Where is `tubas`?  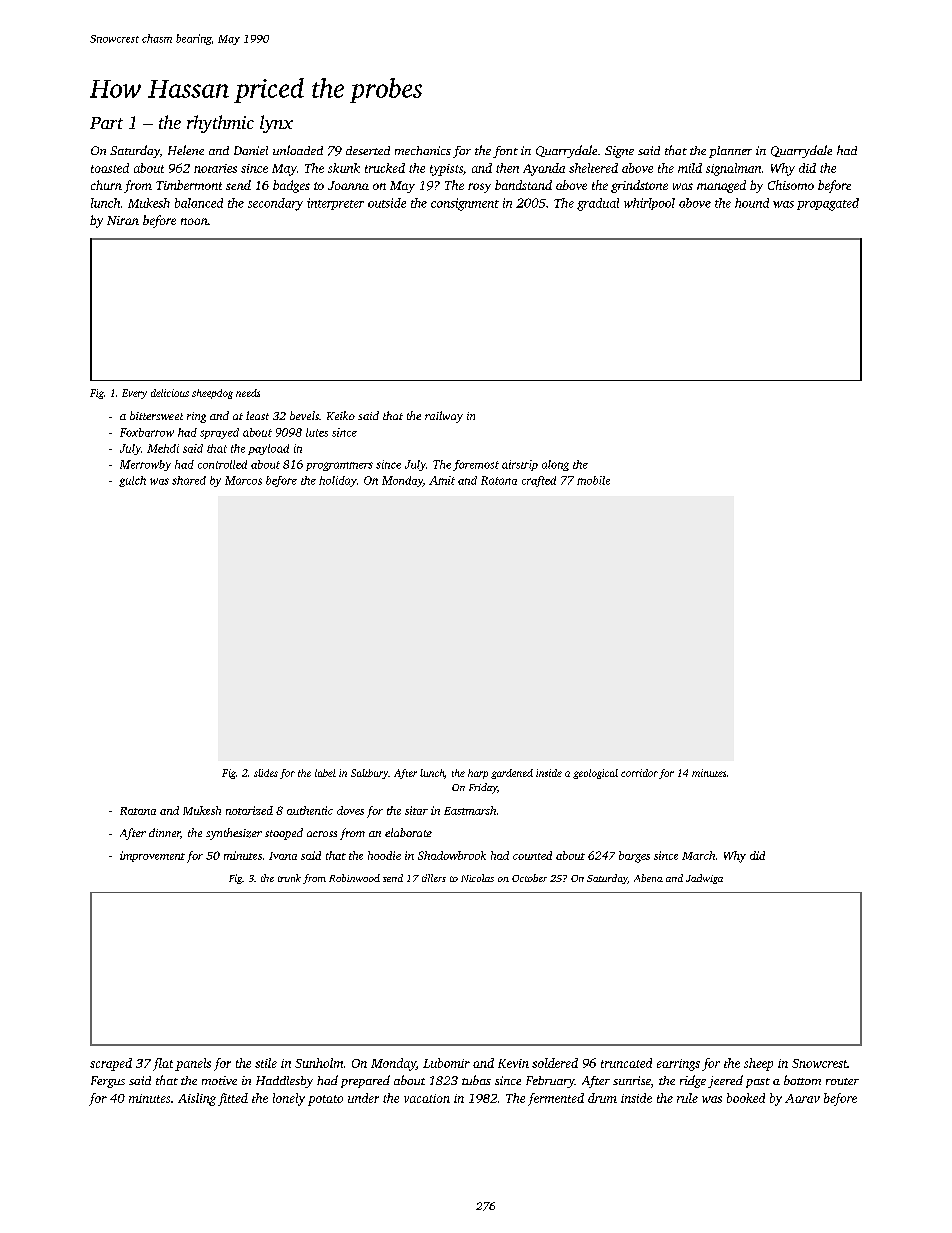
tubas is located at coordinates (476, 1080).
